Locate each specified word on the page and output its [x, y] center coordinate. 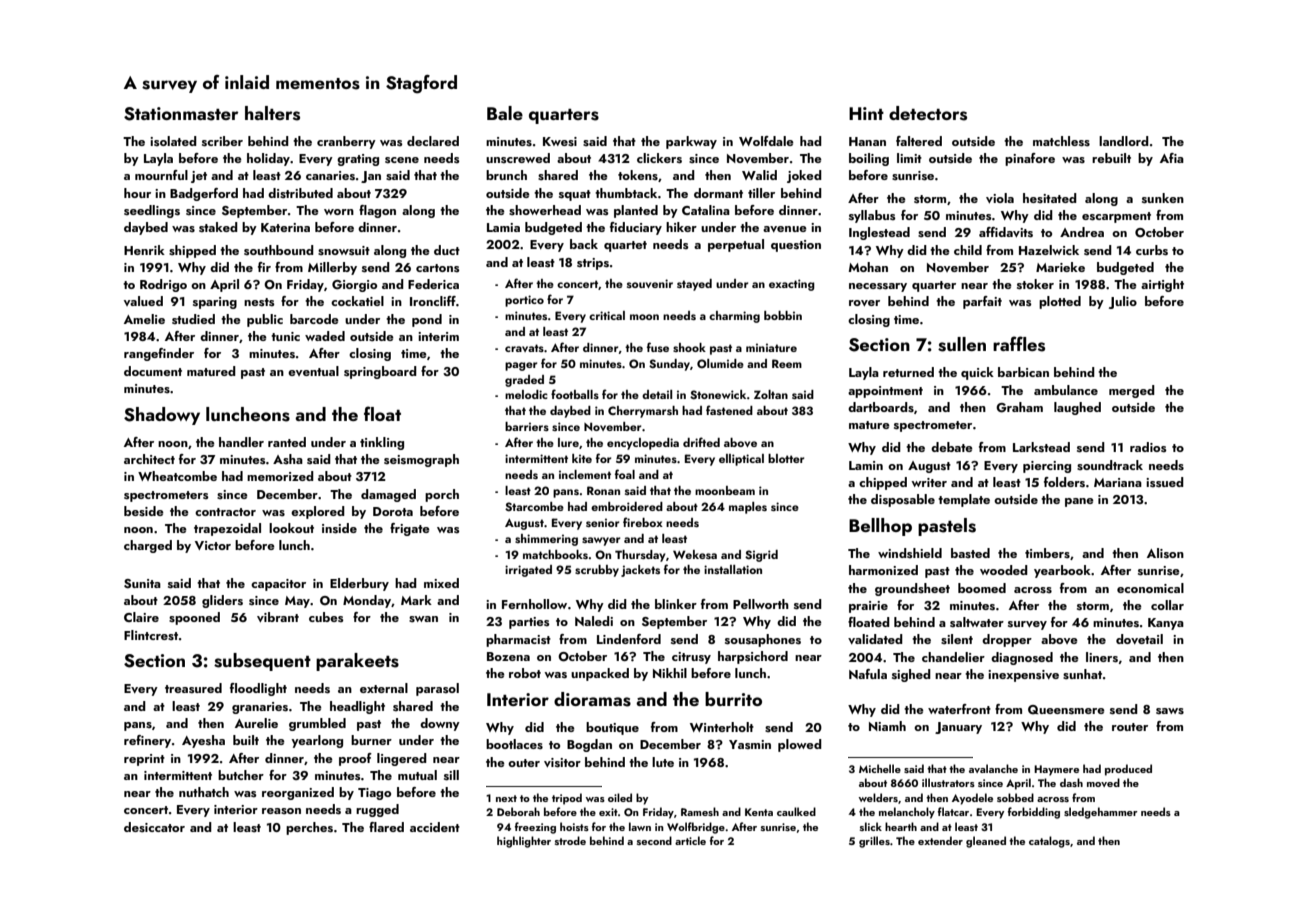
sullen [962, 344]
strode [570, 840]
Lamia [503, 227]
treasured [193, 688]
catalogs [1049, 842]
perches [309, 828]
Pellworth [761, 604]
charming [734, 317]
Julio [1123, 302]
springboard [380, 372]
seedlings [152, 211]
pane [1079, 502]
